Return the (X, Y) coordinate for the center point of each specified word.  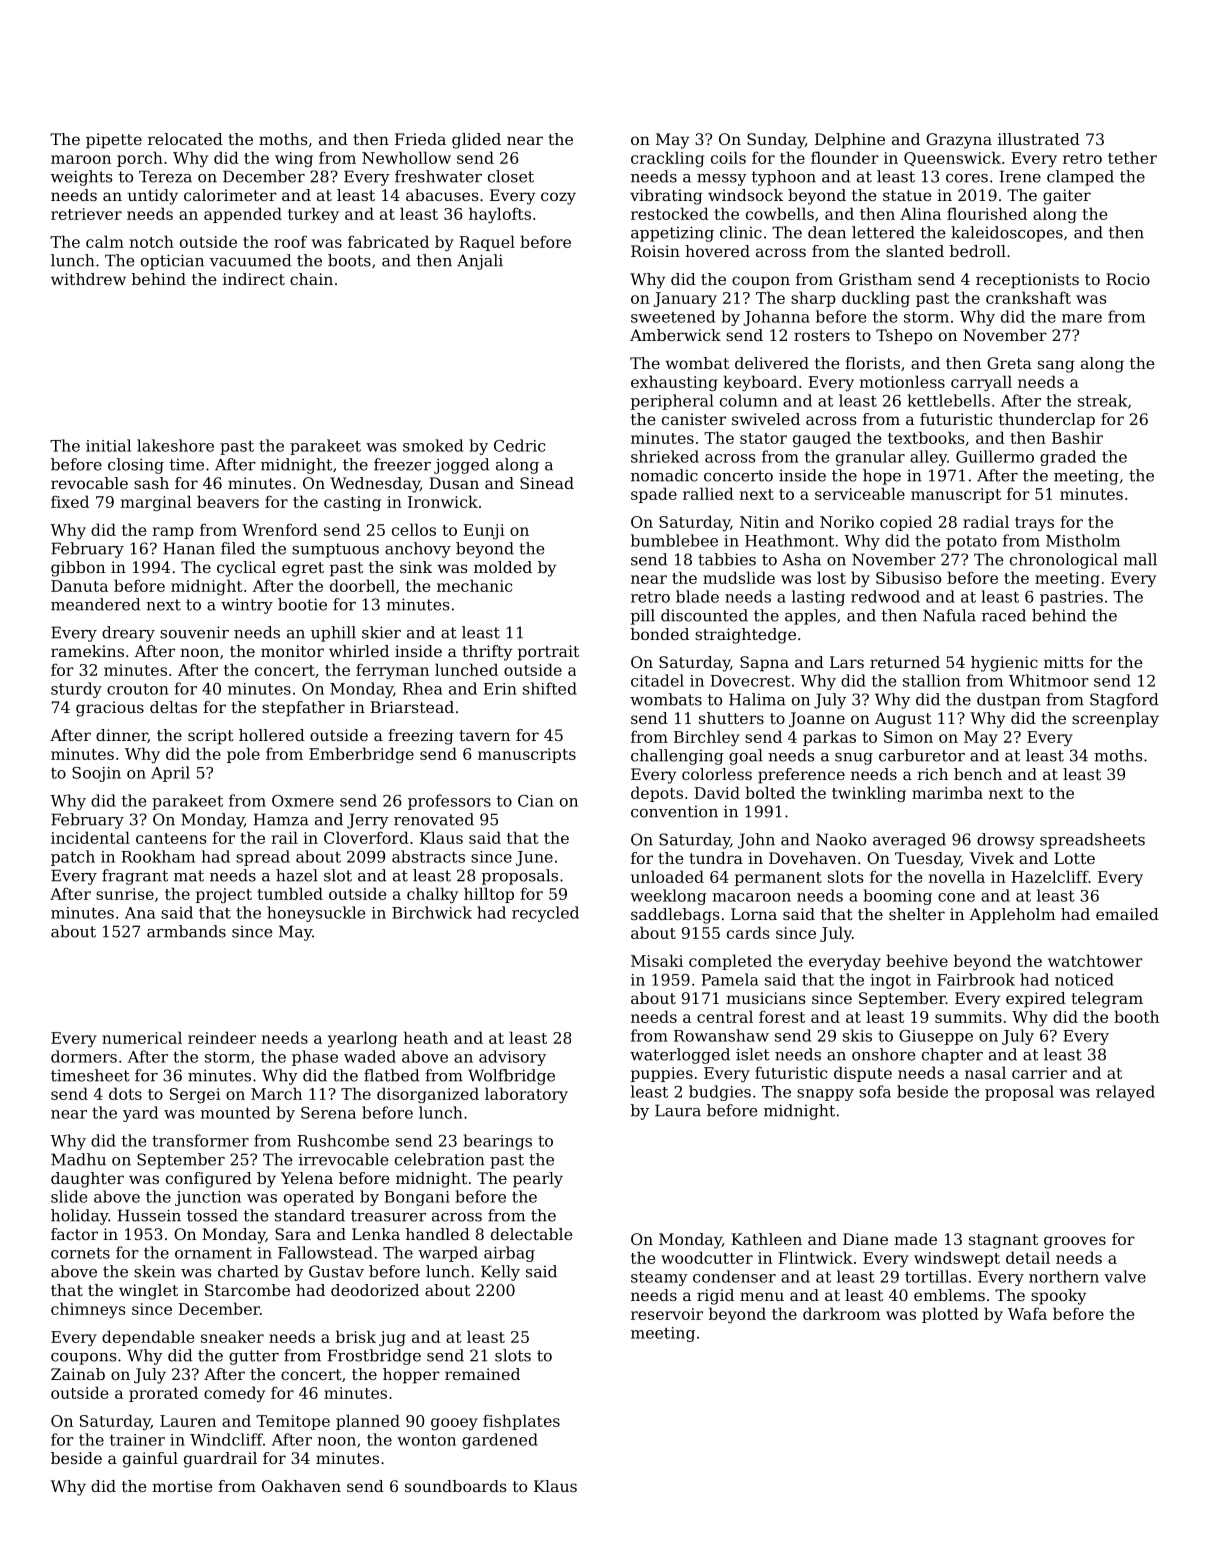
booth (1136, 1016)
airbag (509, 1254)
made (915, 1239)
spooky (1058, 1297)
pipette (114, 141)
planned (368, 1422)
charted (248, 1271)
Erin (500, 689)
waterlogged (680, 1056)
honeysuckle (316, 914)
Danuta (79, 586)
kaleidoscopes (1007, 234)
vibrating (666, 197)
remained (482, 1374)
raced (1004, 615)
